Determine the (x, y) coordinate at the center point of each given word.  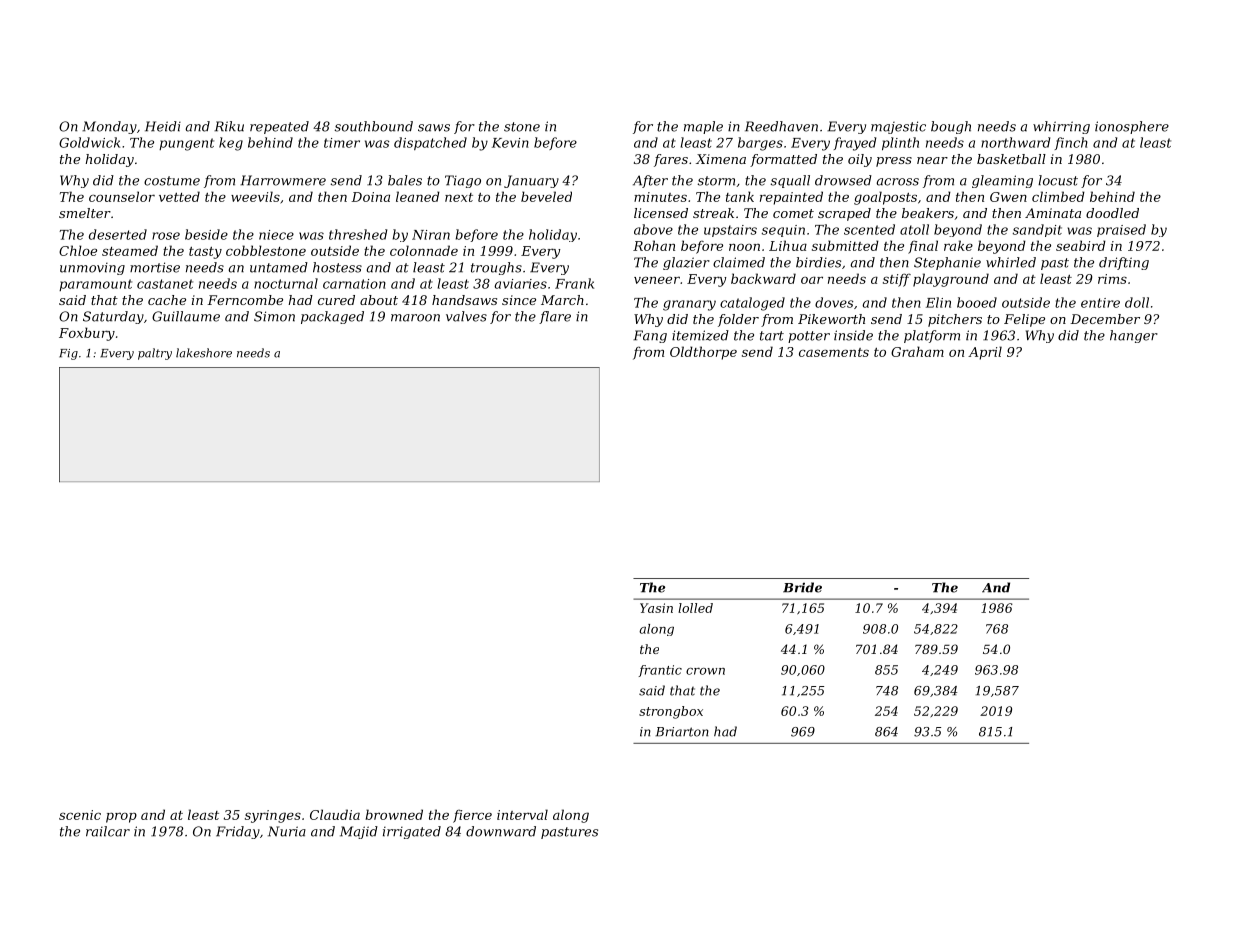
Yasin (656, 608)
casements (834, 352)
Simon (274, 316)
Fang (650, 336)
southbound (373, 126)
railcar (108, 831)
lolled (695, 608)
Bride (802, 587)
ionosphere (1132, 127)
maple (703, 127)
